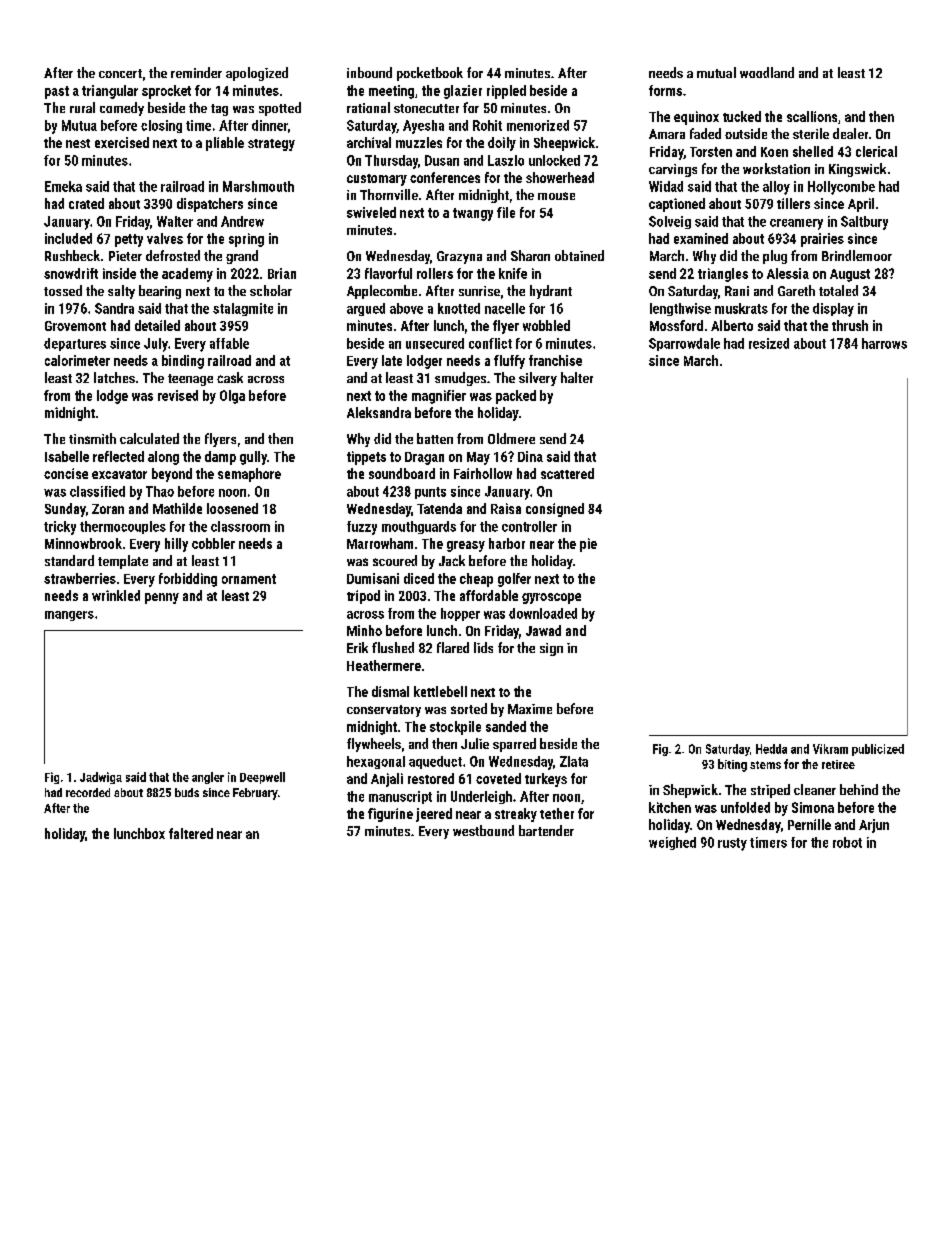 The width and height of the image is (952, 1233). Describe the element at coordinates (483, 647) in the image. I see `lids` at that location.
